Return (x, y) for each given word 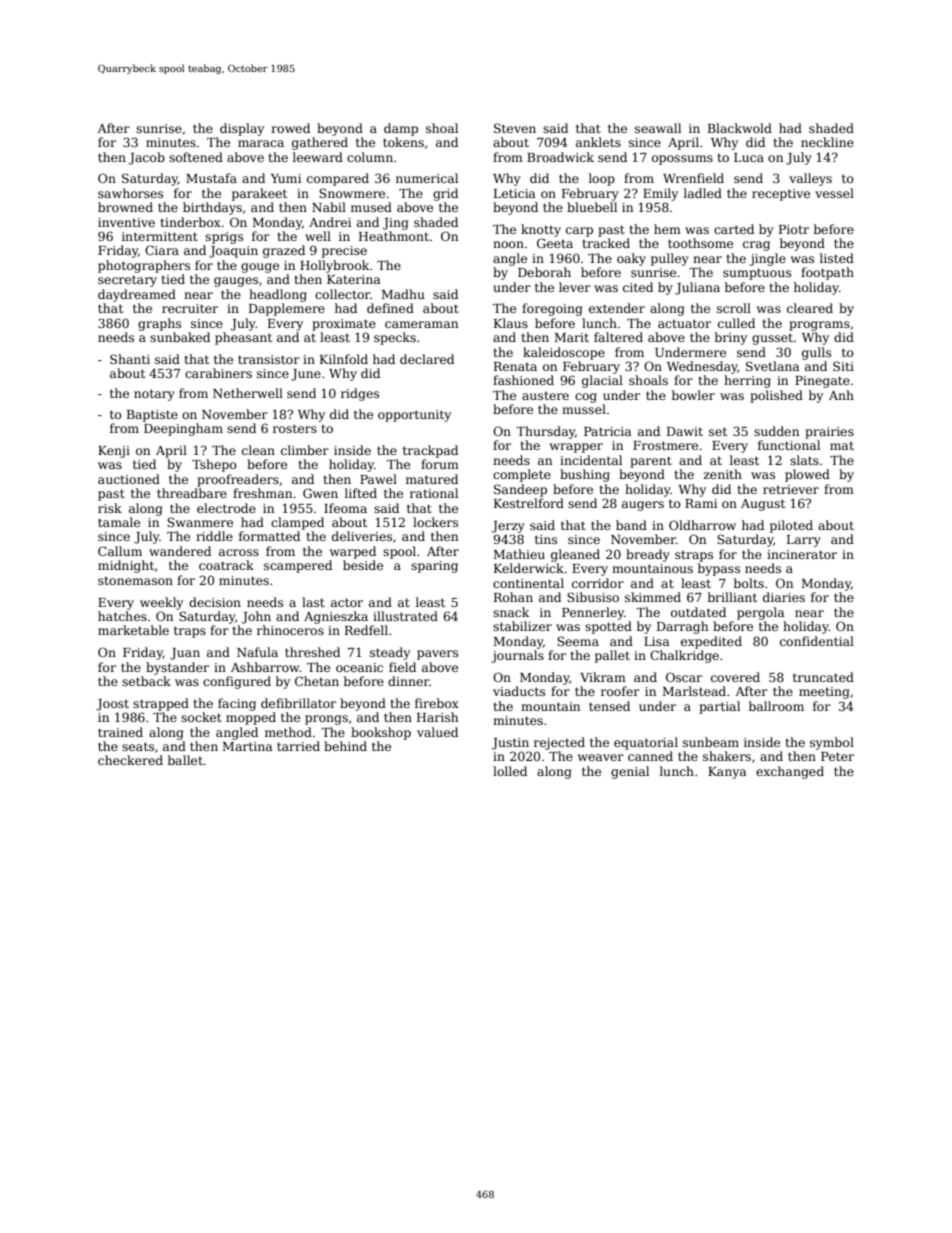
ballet (185, 760)
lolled (510, 771)
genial (630, 772)
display (242, 129)
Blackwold (740, 128)
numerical (427, 178)
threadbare (192, 493)
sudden (776, 431)
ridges (360, 394)
